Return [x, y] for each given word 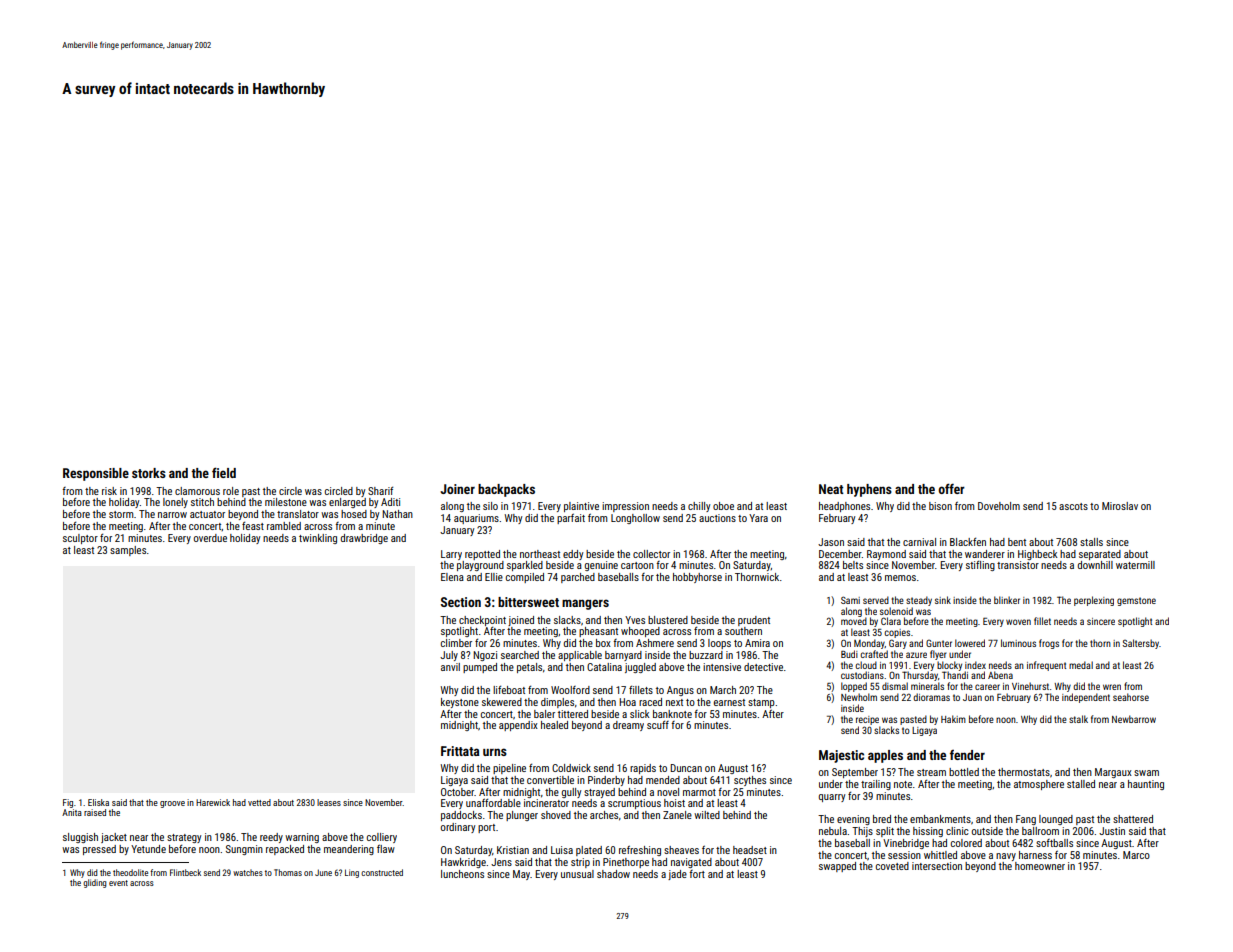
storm [121, 514]
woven [1018, 622]
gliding [95, 883]
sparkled [525, 566]
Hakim [953, 719]
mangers [585, 604]
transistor [1018, 565]
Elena [452, 577]
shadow [613, 874]
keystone [460, 703]
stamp [761, 703]
